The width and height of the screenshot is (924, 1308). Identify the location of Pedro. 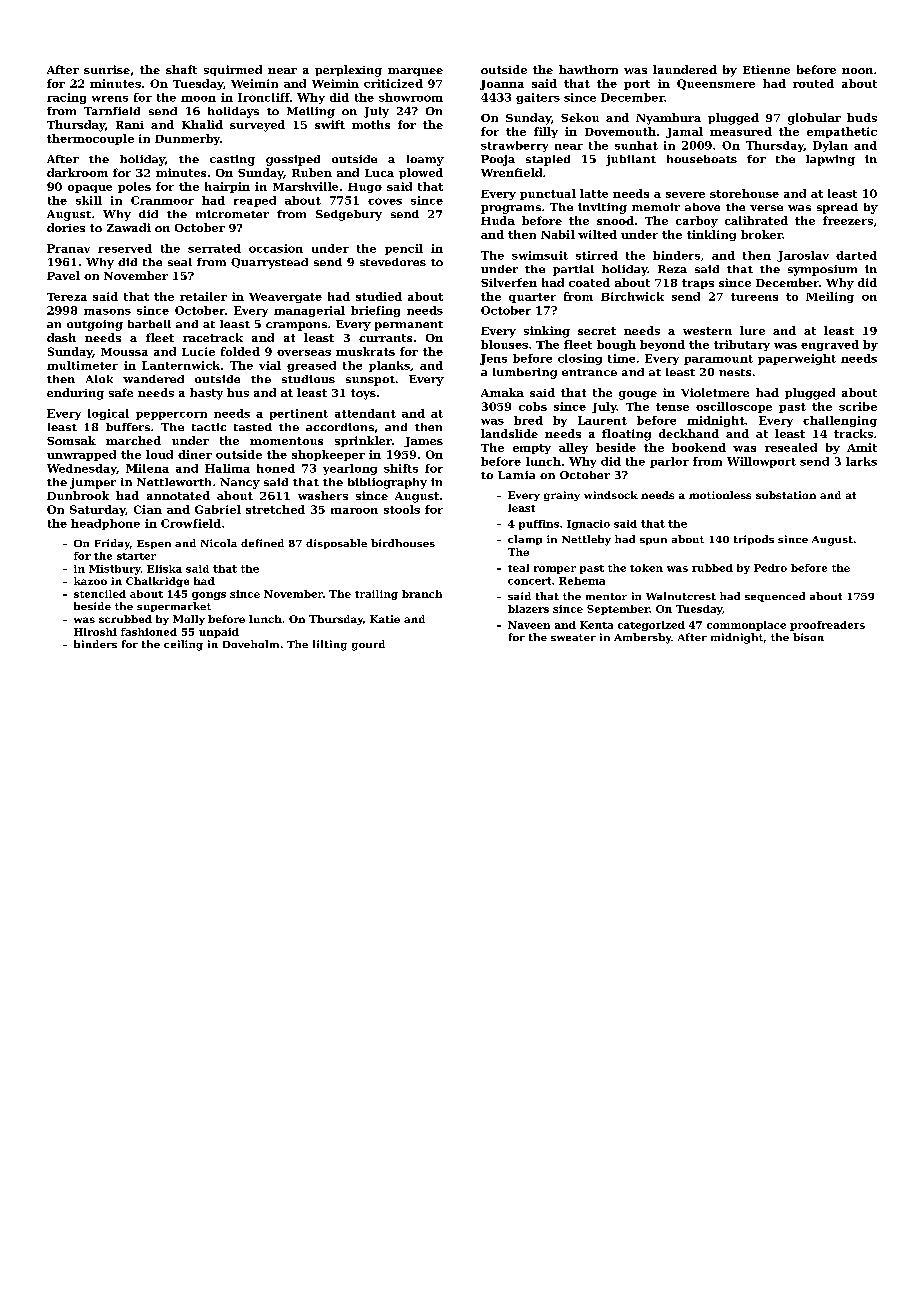
(770, 568).
